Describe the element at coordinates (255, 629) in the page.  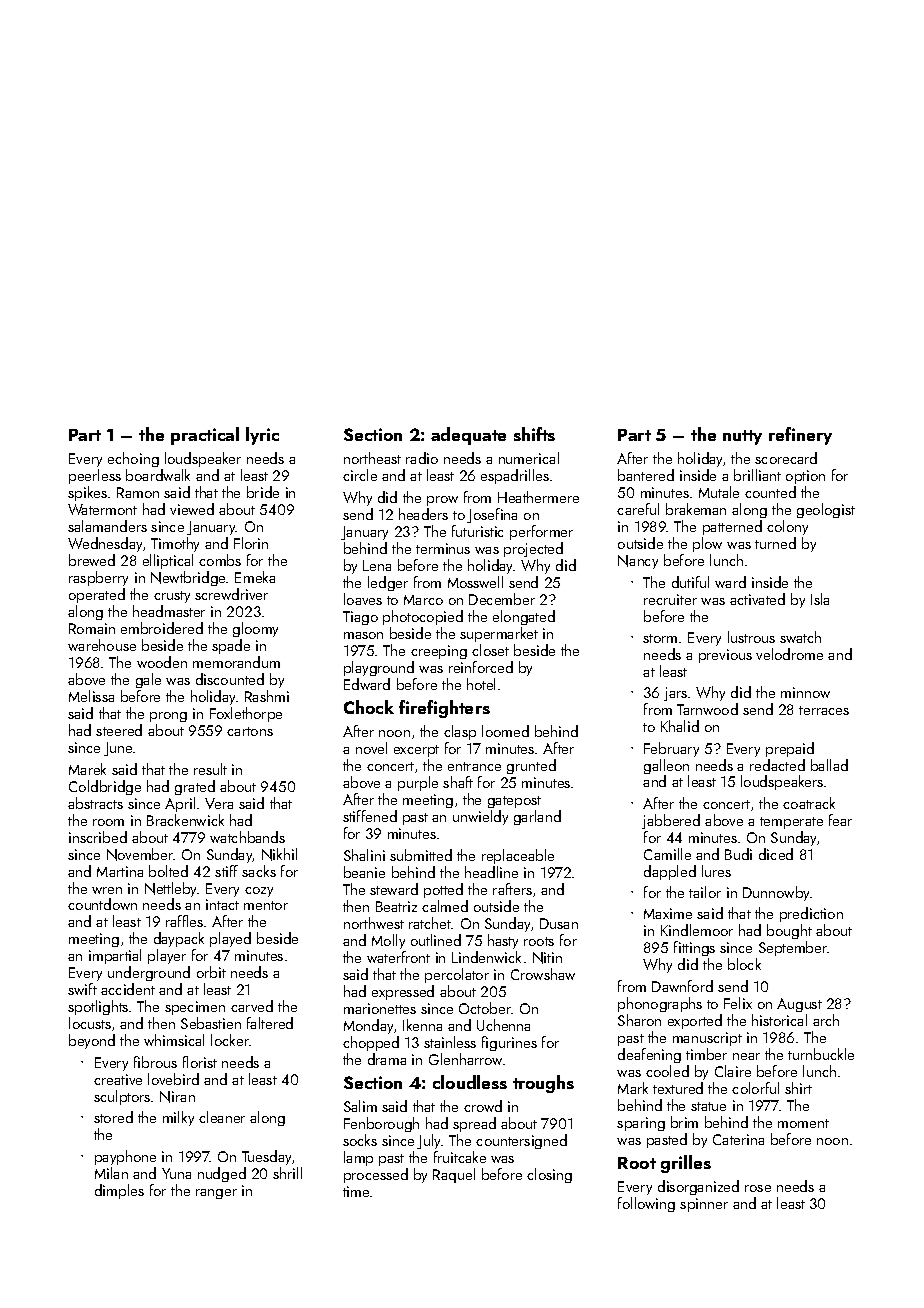
I see `gloomy` at that location.
